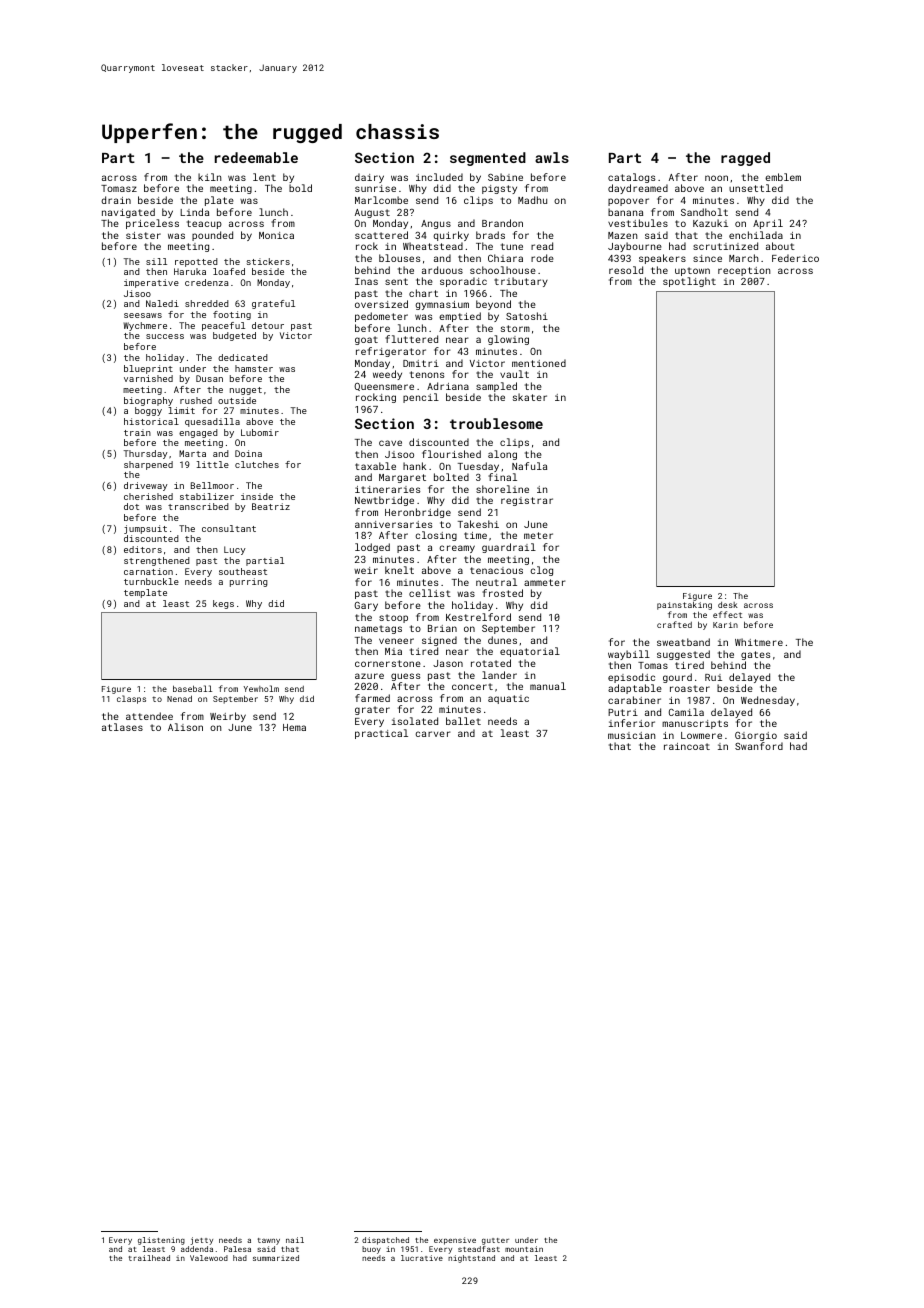 The image size is (924, 1308). I want to click on creamy, so click(457, 549).
